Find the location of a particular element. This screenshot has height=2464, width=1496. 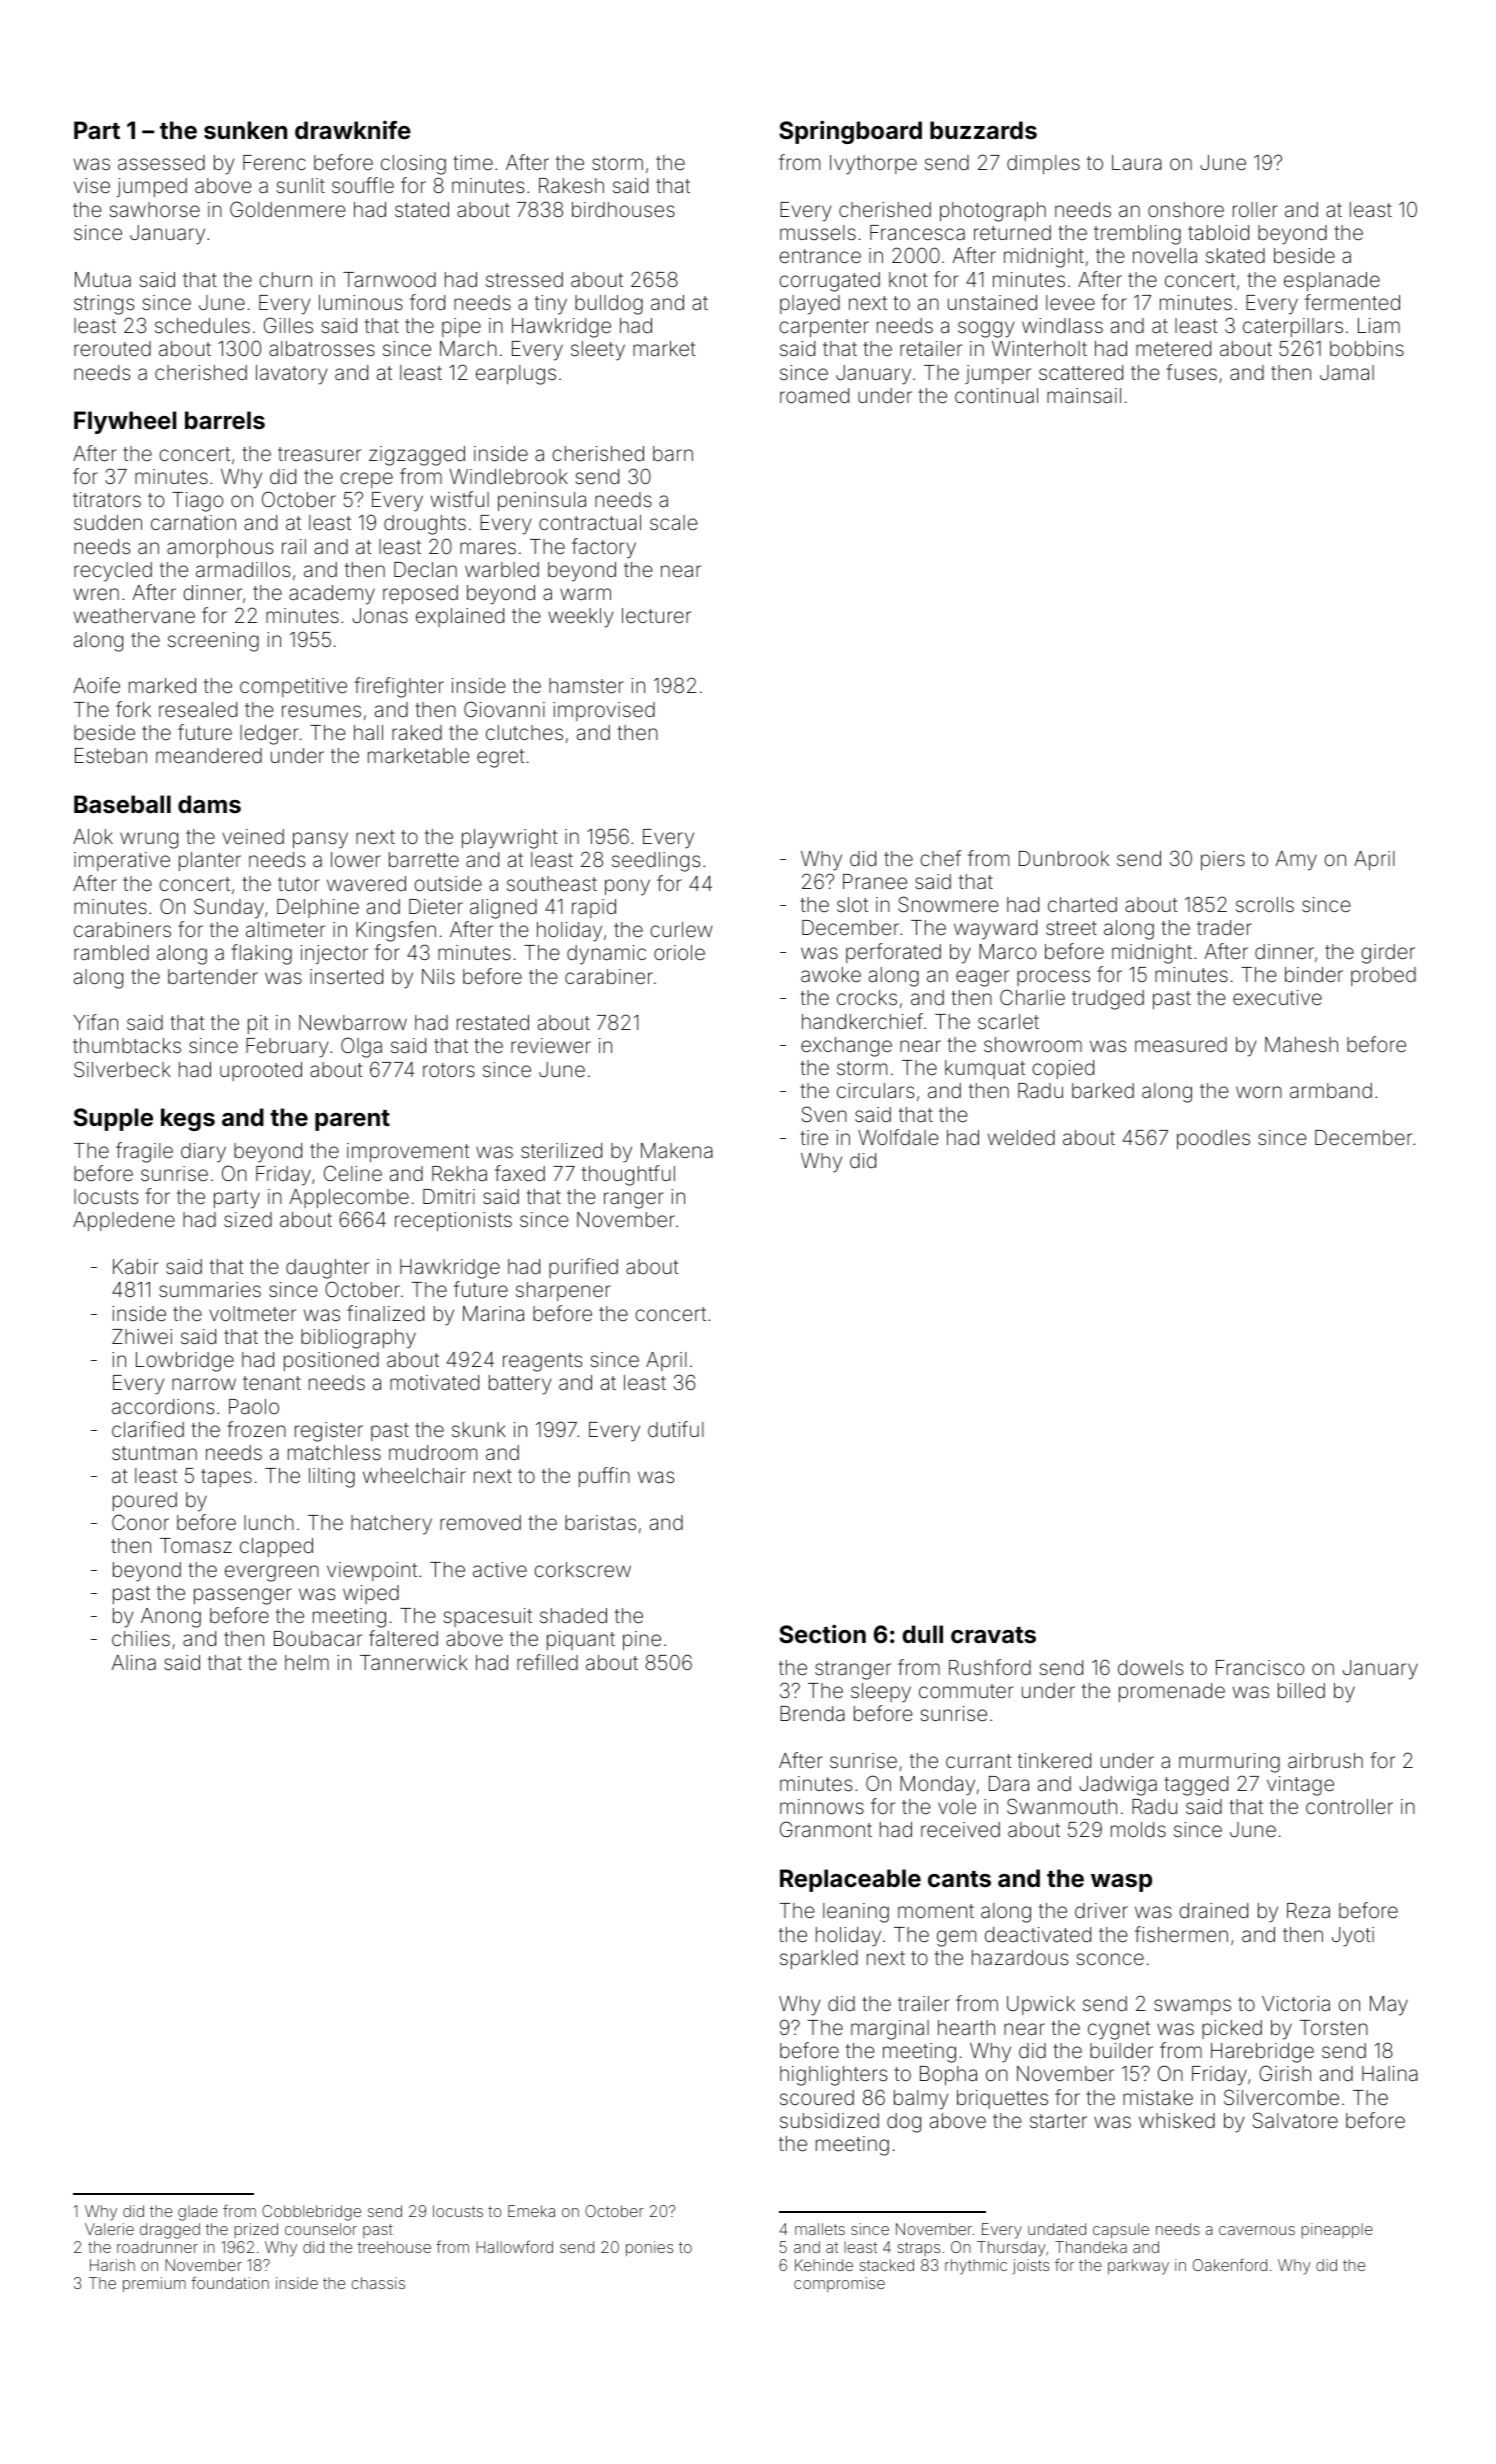

onshore is located at coordinates (1186, 209).
